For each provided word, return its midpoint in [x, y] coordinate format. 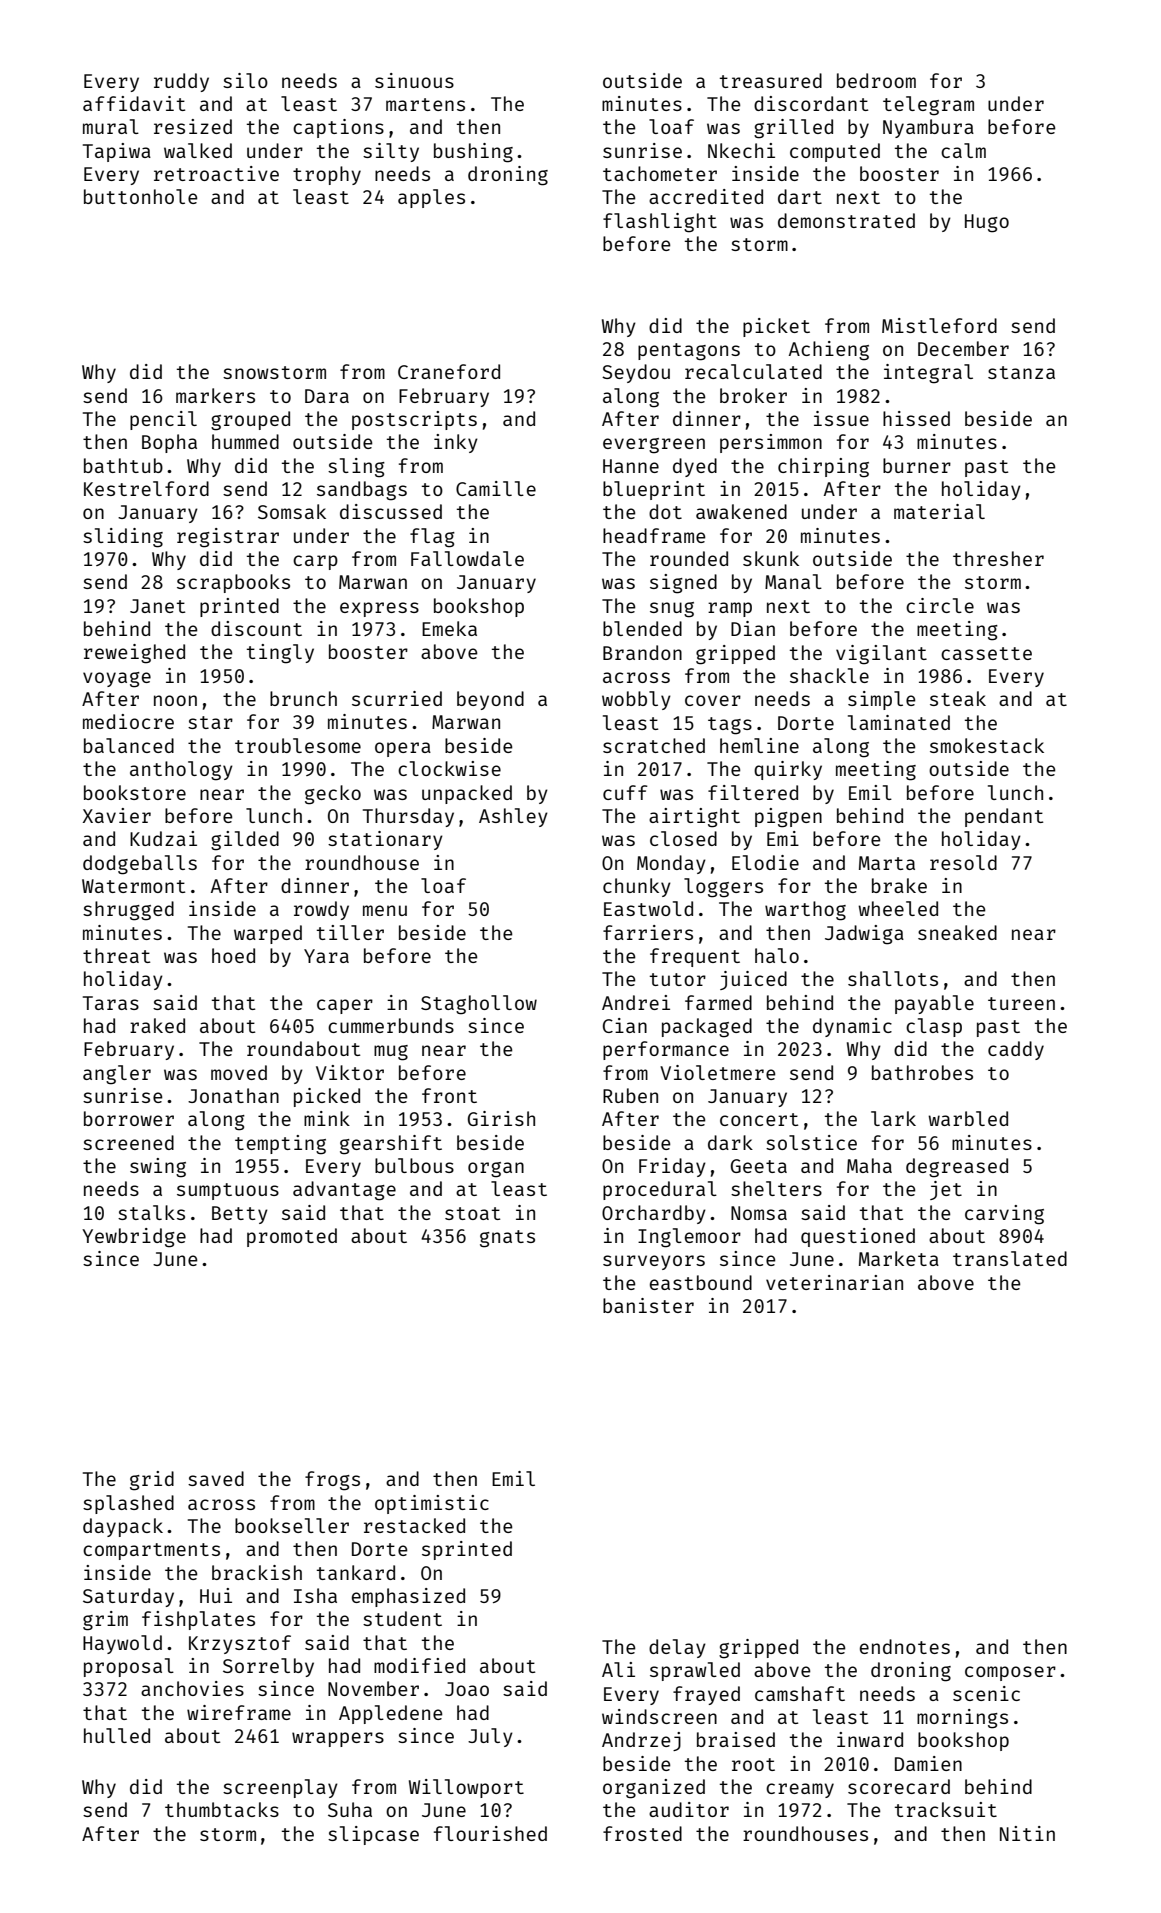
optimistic [432, 1504]
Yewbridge [134, 1238]
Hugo [987, 223]
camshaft [800, 1693]
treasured [771, 80]
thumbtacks [222, 1809]
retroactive [216, 173]
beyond [490, 700]
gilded [245, 841]
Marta [887, 863]
